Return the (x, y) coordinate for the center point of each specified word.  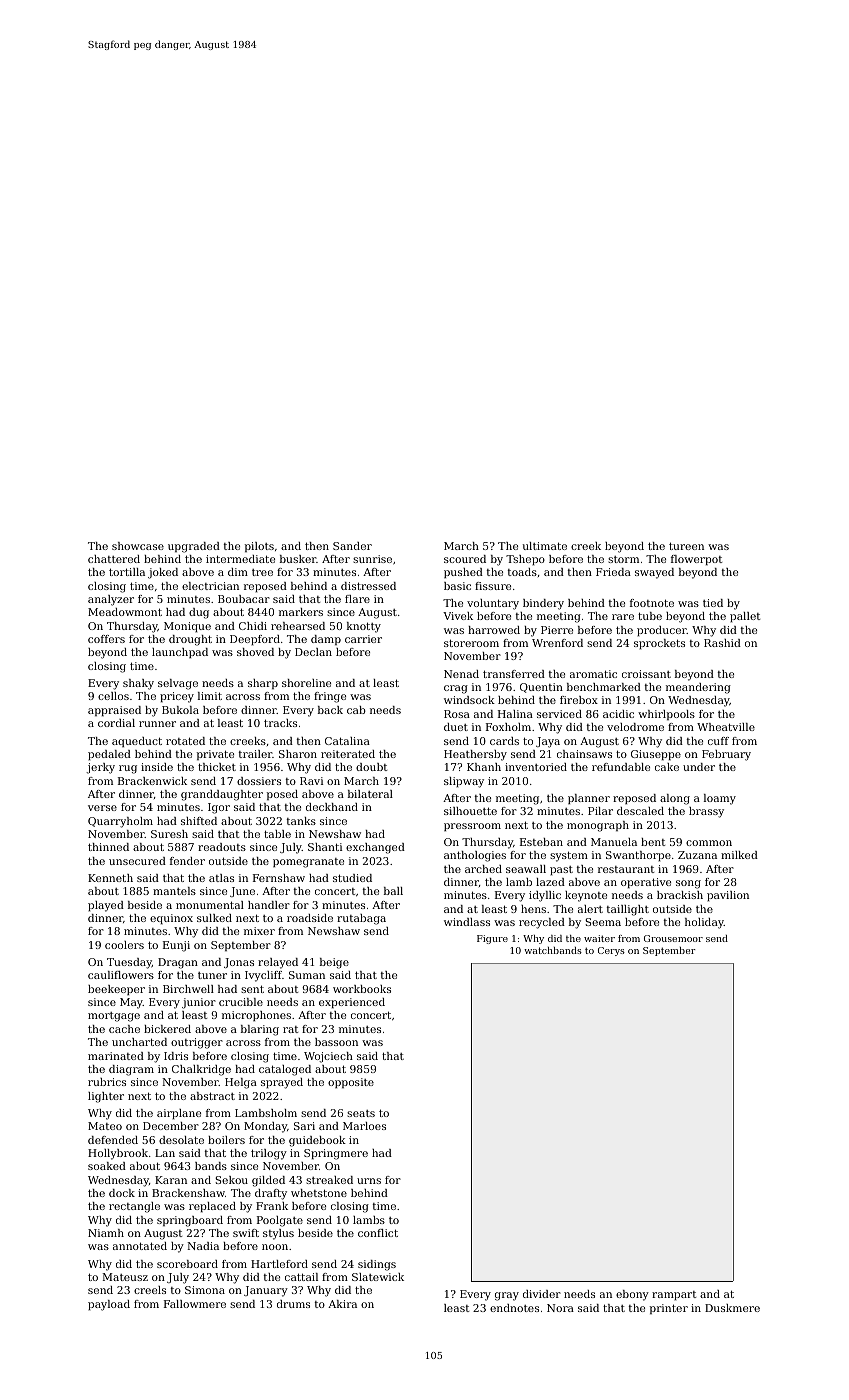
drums (293, 1304)
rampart (674, 1295)
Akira (342, 1304)
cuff (718, 741)
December (171, 1126)
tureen (686, 546)
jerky (100, 768)
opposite (351, 1083)
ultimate (545, 546)
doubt (371, 767)
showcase (138, 546)
